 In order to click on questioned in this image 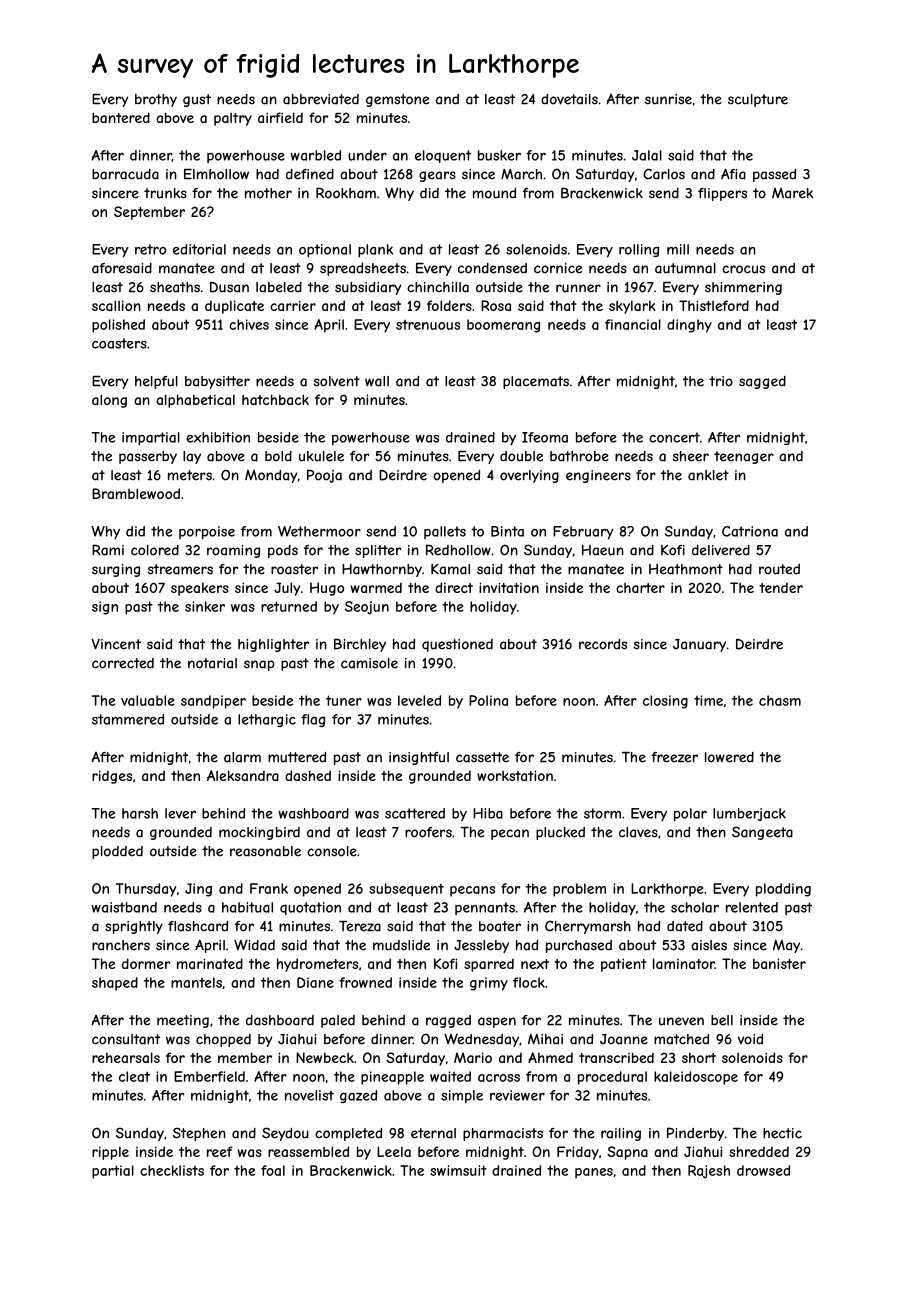, I will do `click(457, 645)`.
